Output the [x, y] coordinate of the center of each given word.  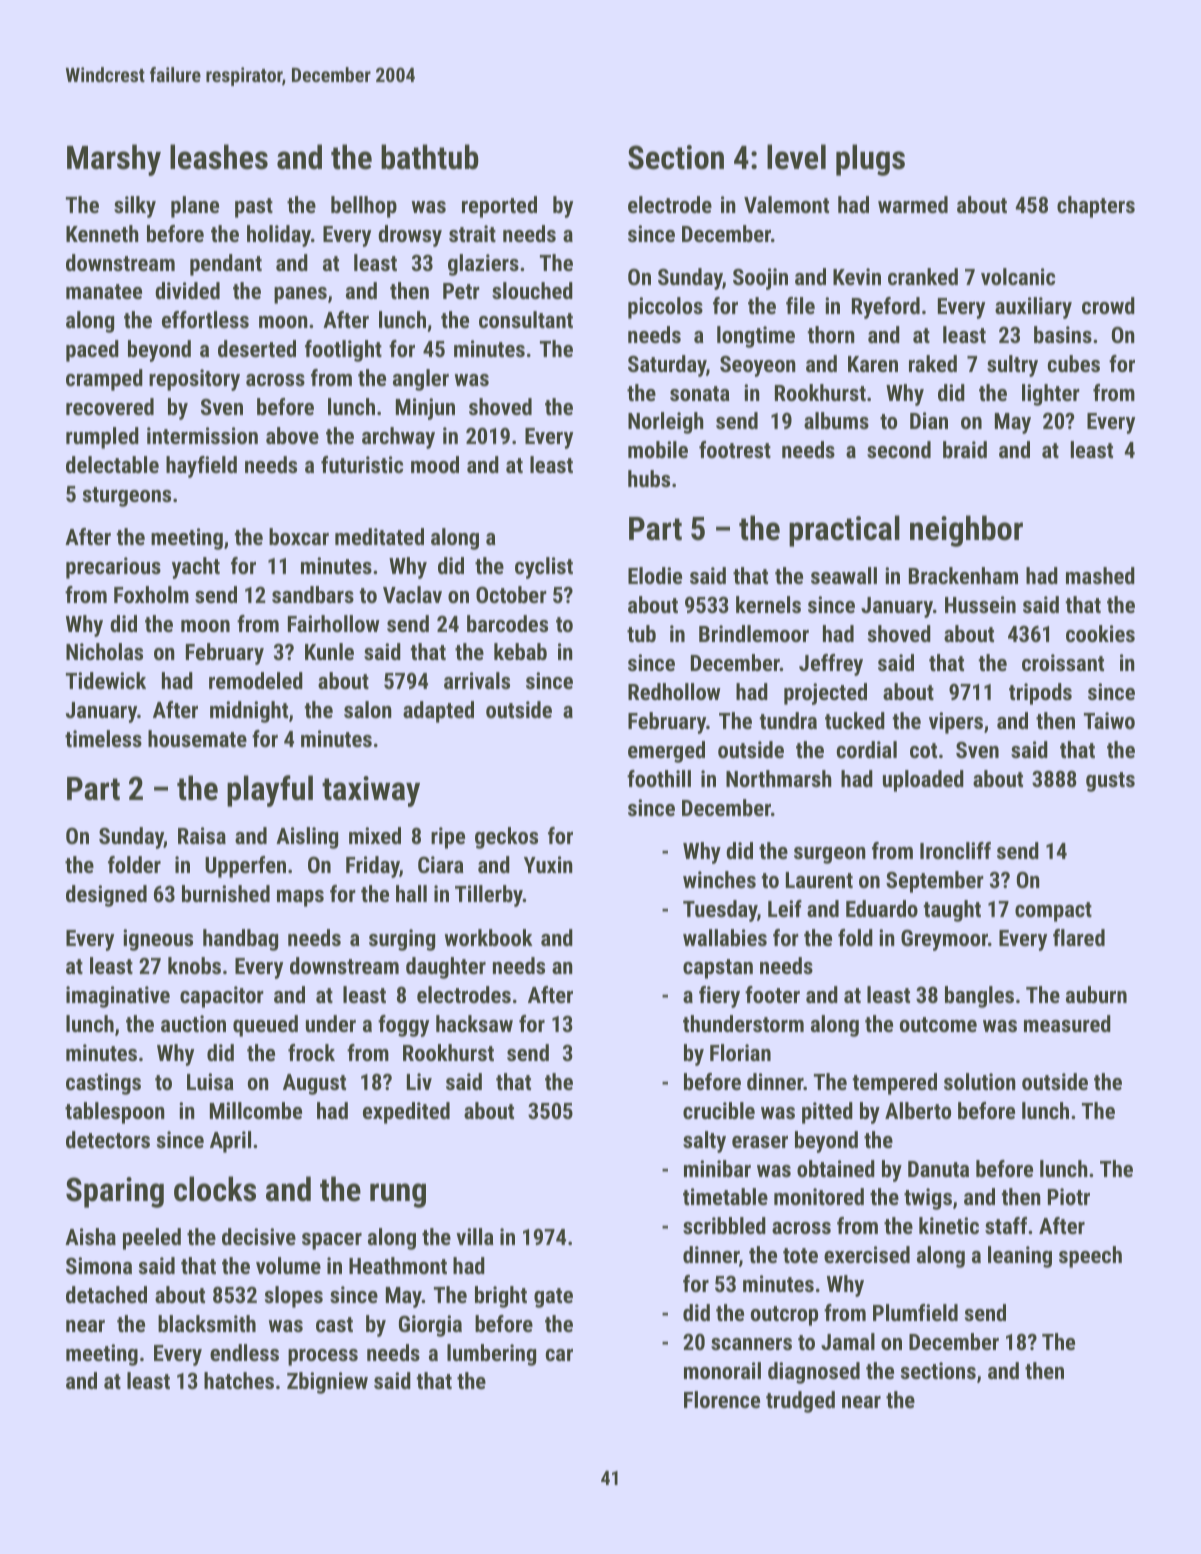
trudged [800, 1402]
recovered [110, 406]
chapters [1096, 207]
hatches [239, 1380]
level [796, 157]
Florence [722, 1399]
